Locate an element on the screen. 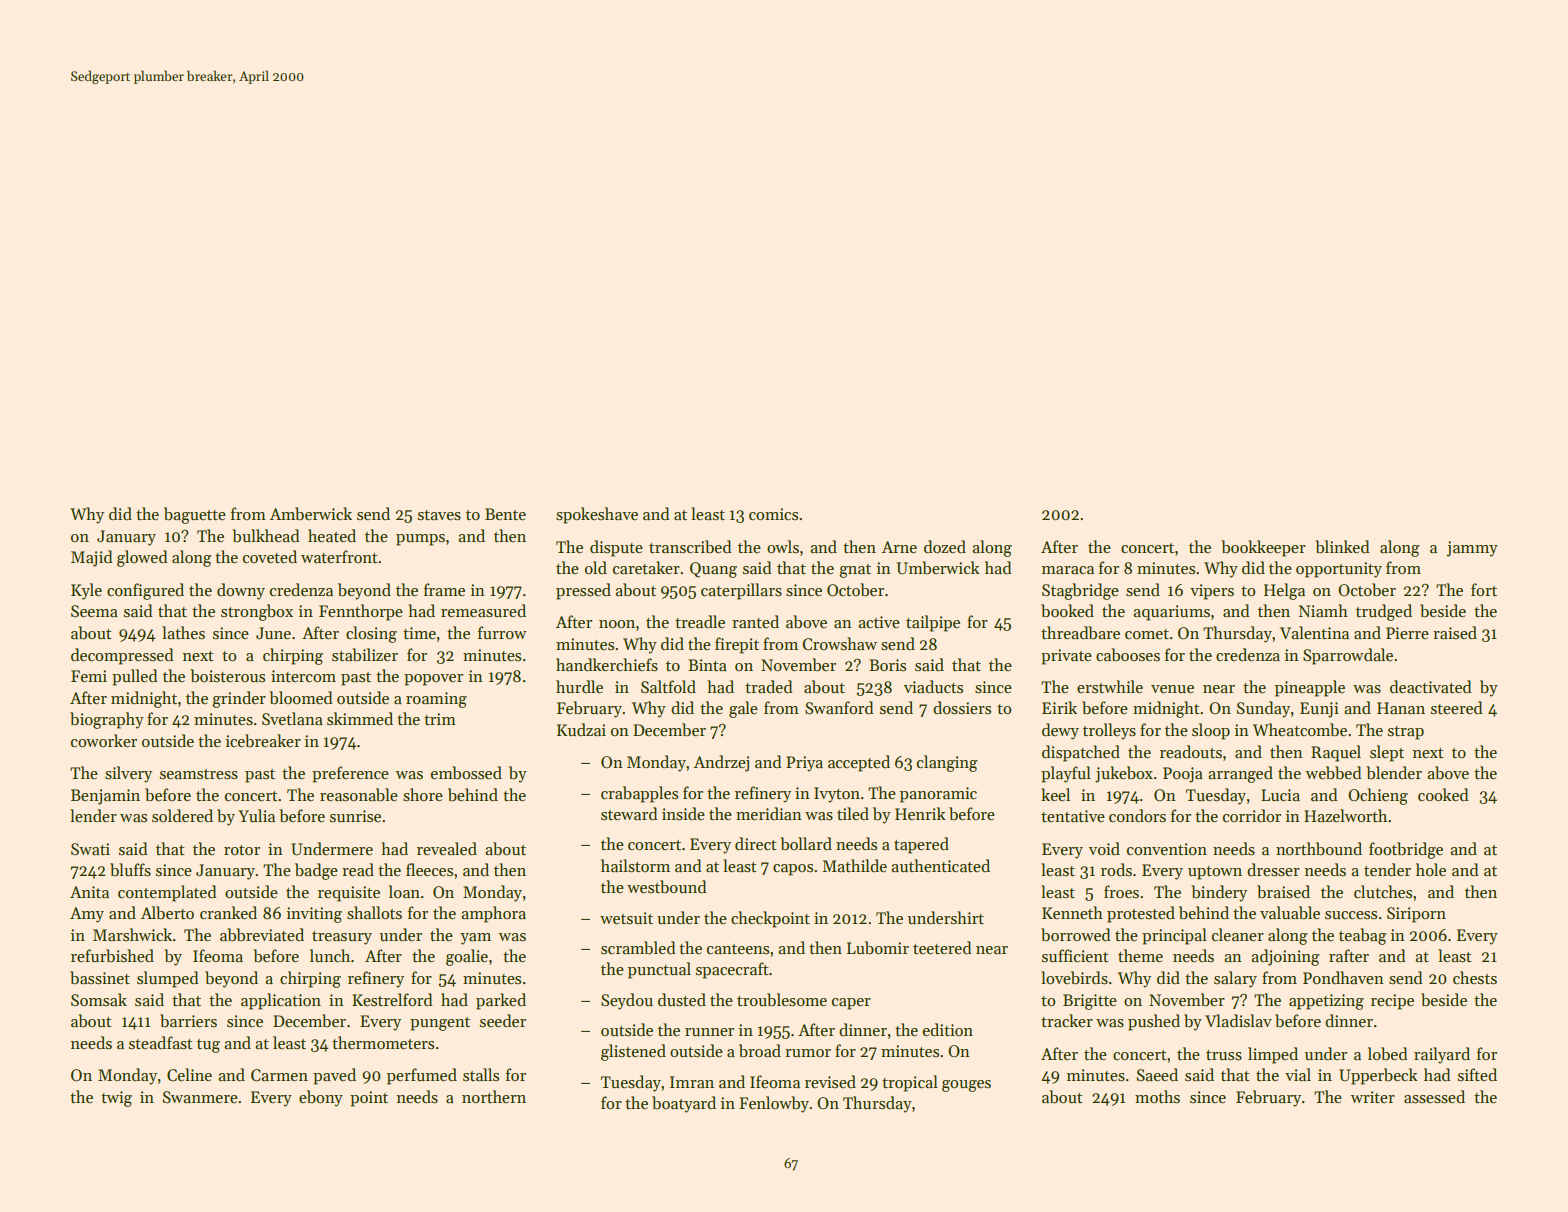  comics is located at coordinates (773, 514).
